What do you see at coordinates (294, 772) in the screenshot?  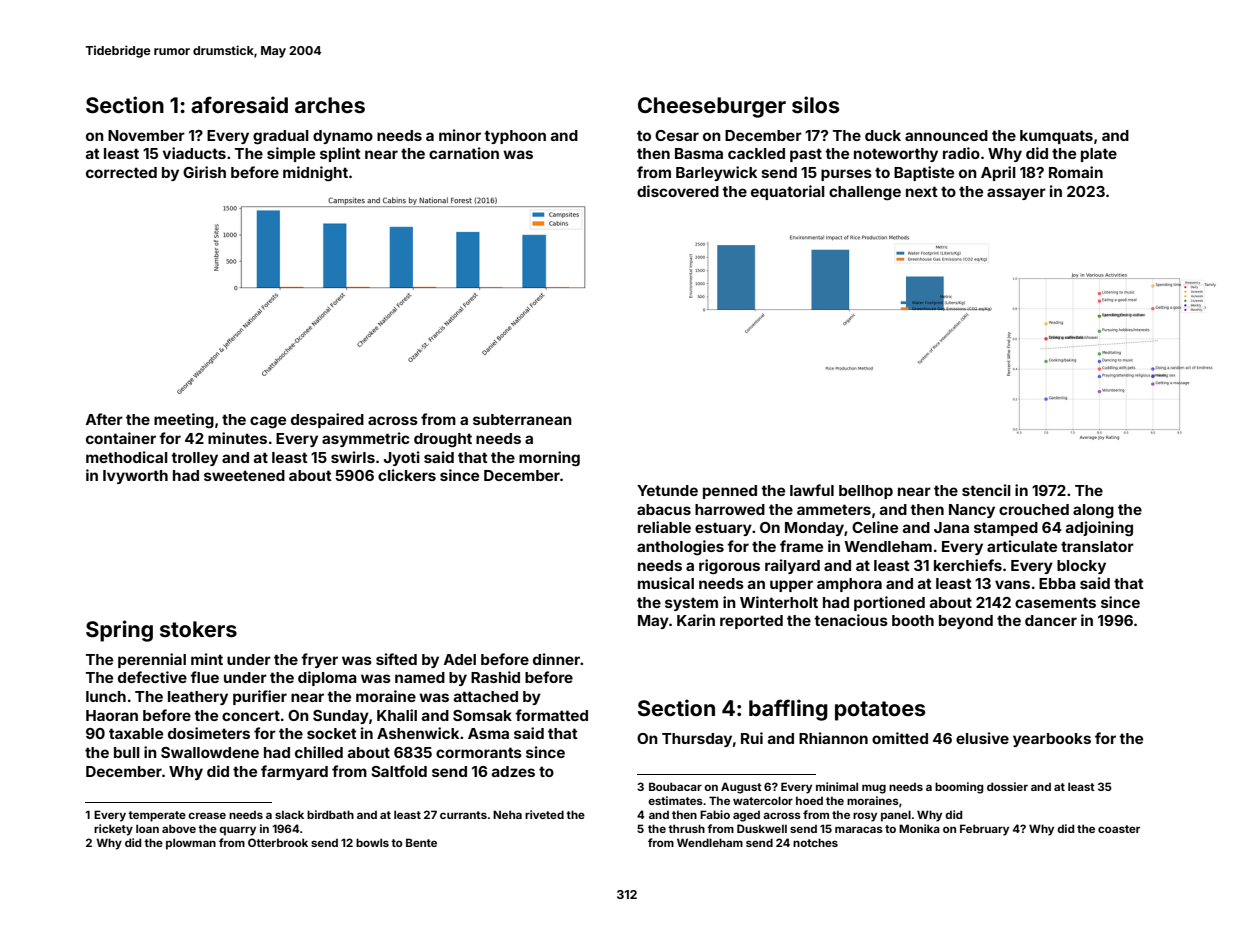 I see `farmyard` at bounding box center [294, 772].
